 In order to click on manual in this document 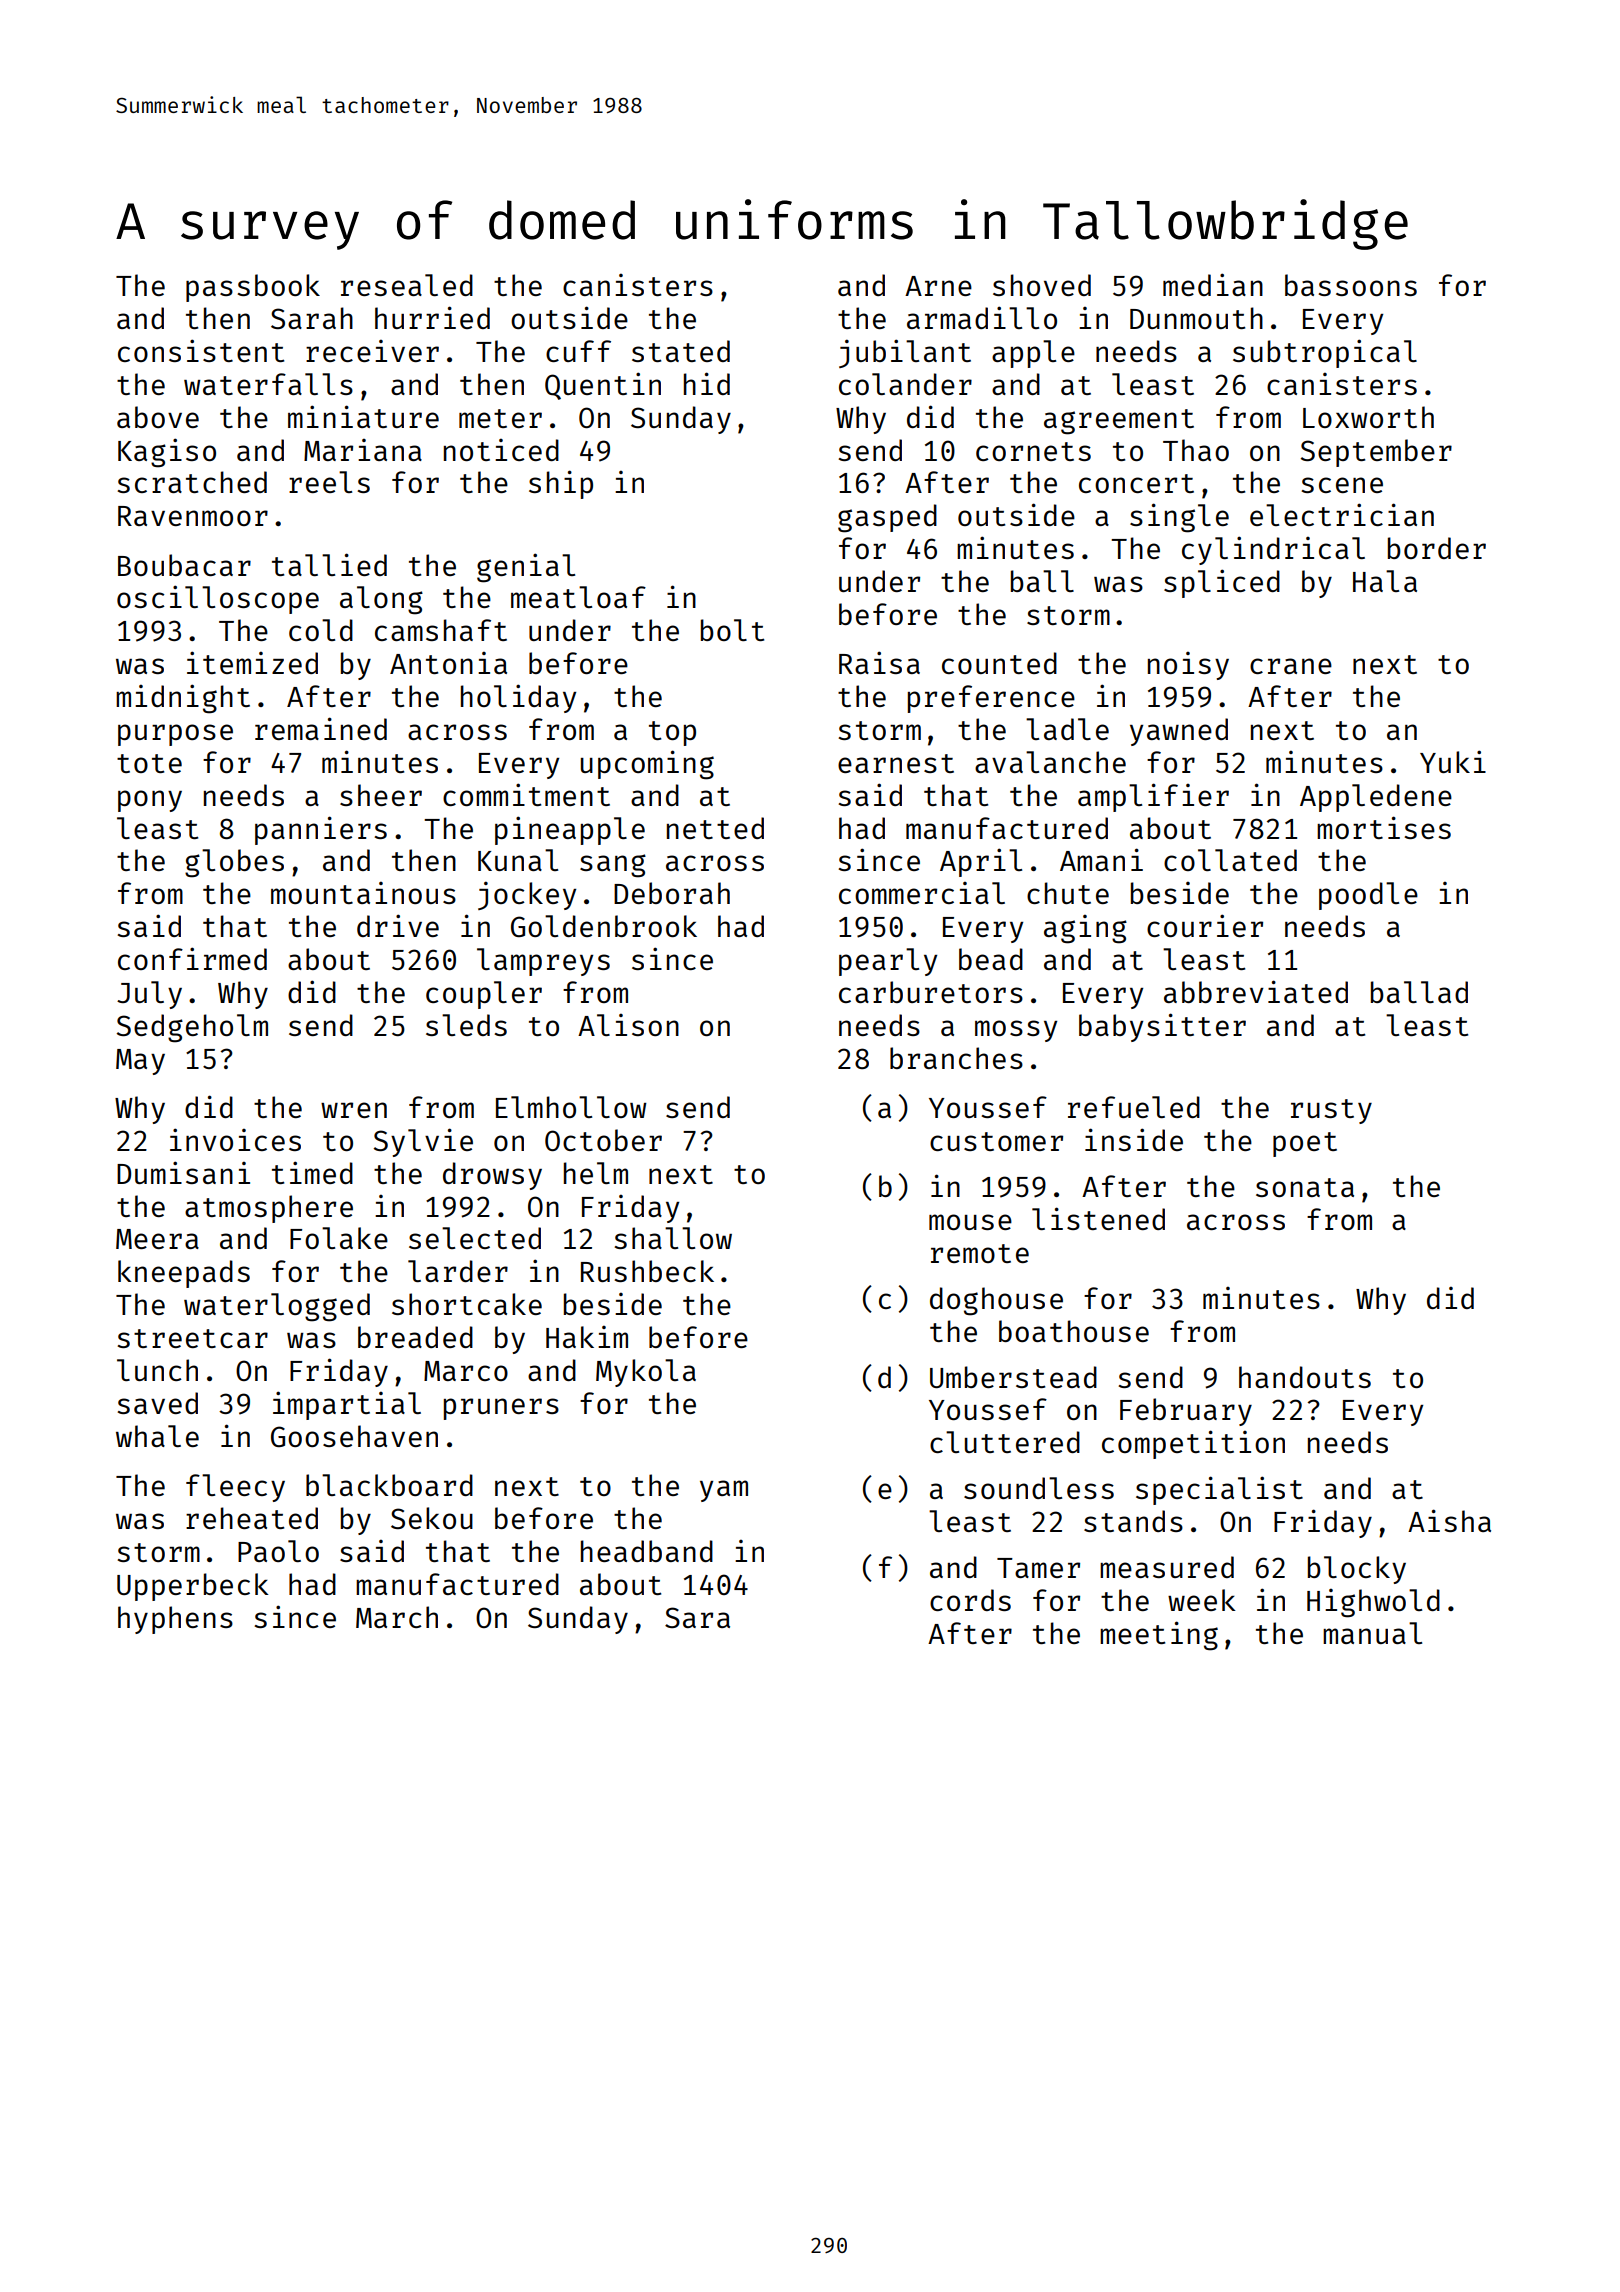, I will do `click(1372, 1633)`.
